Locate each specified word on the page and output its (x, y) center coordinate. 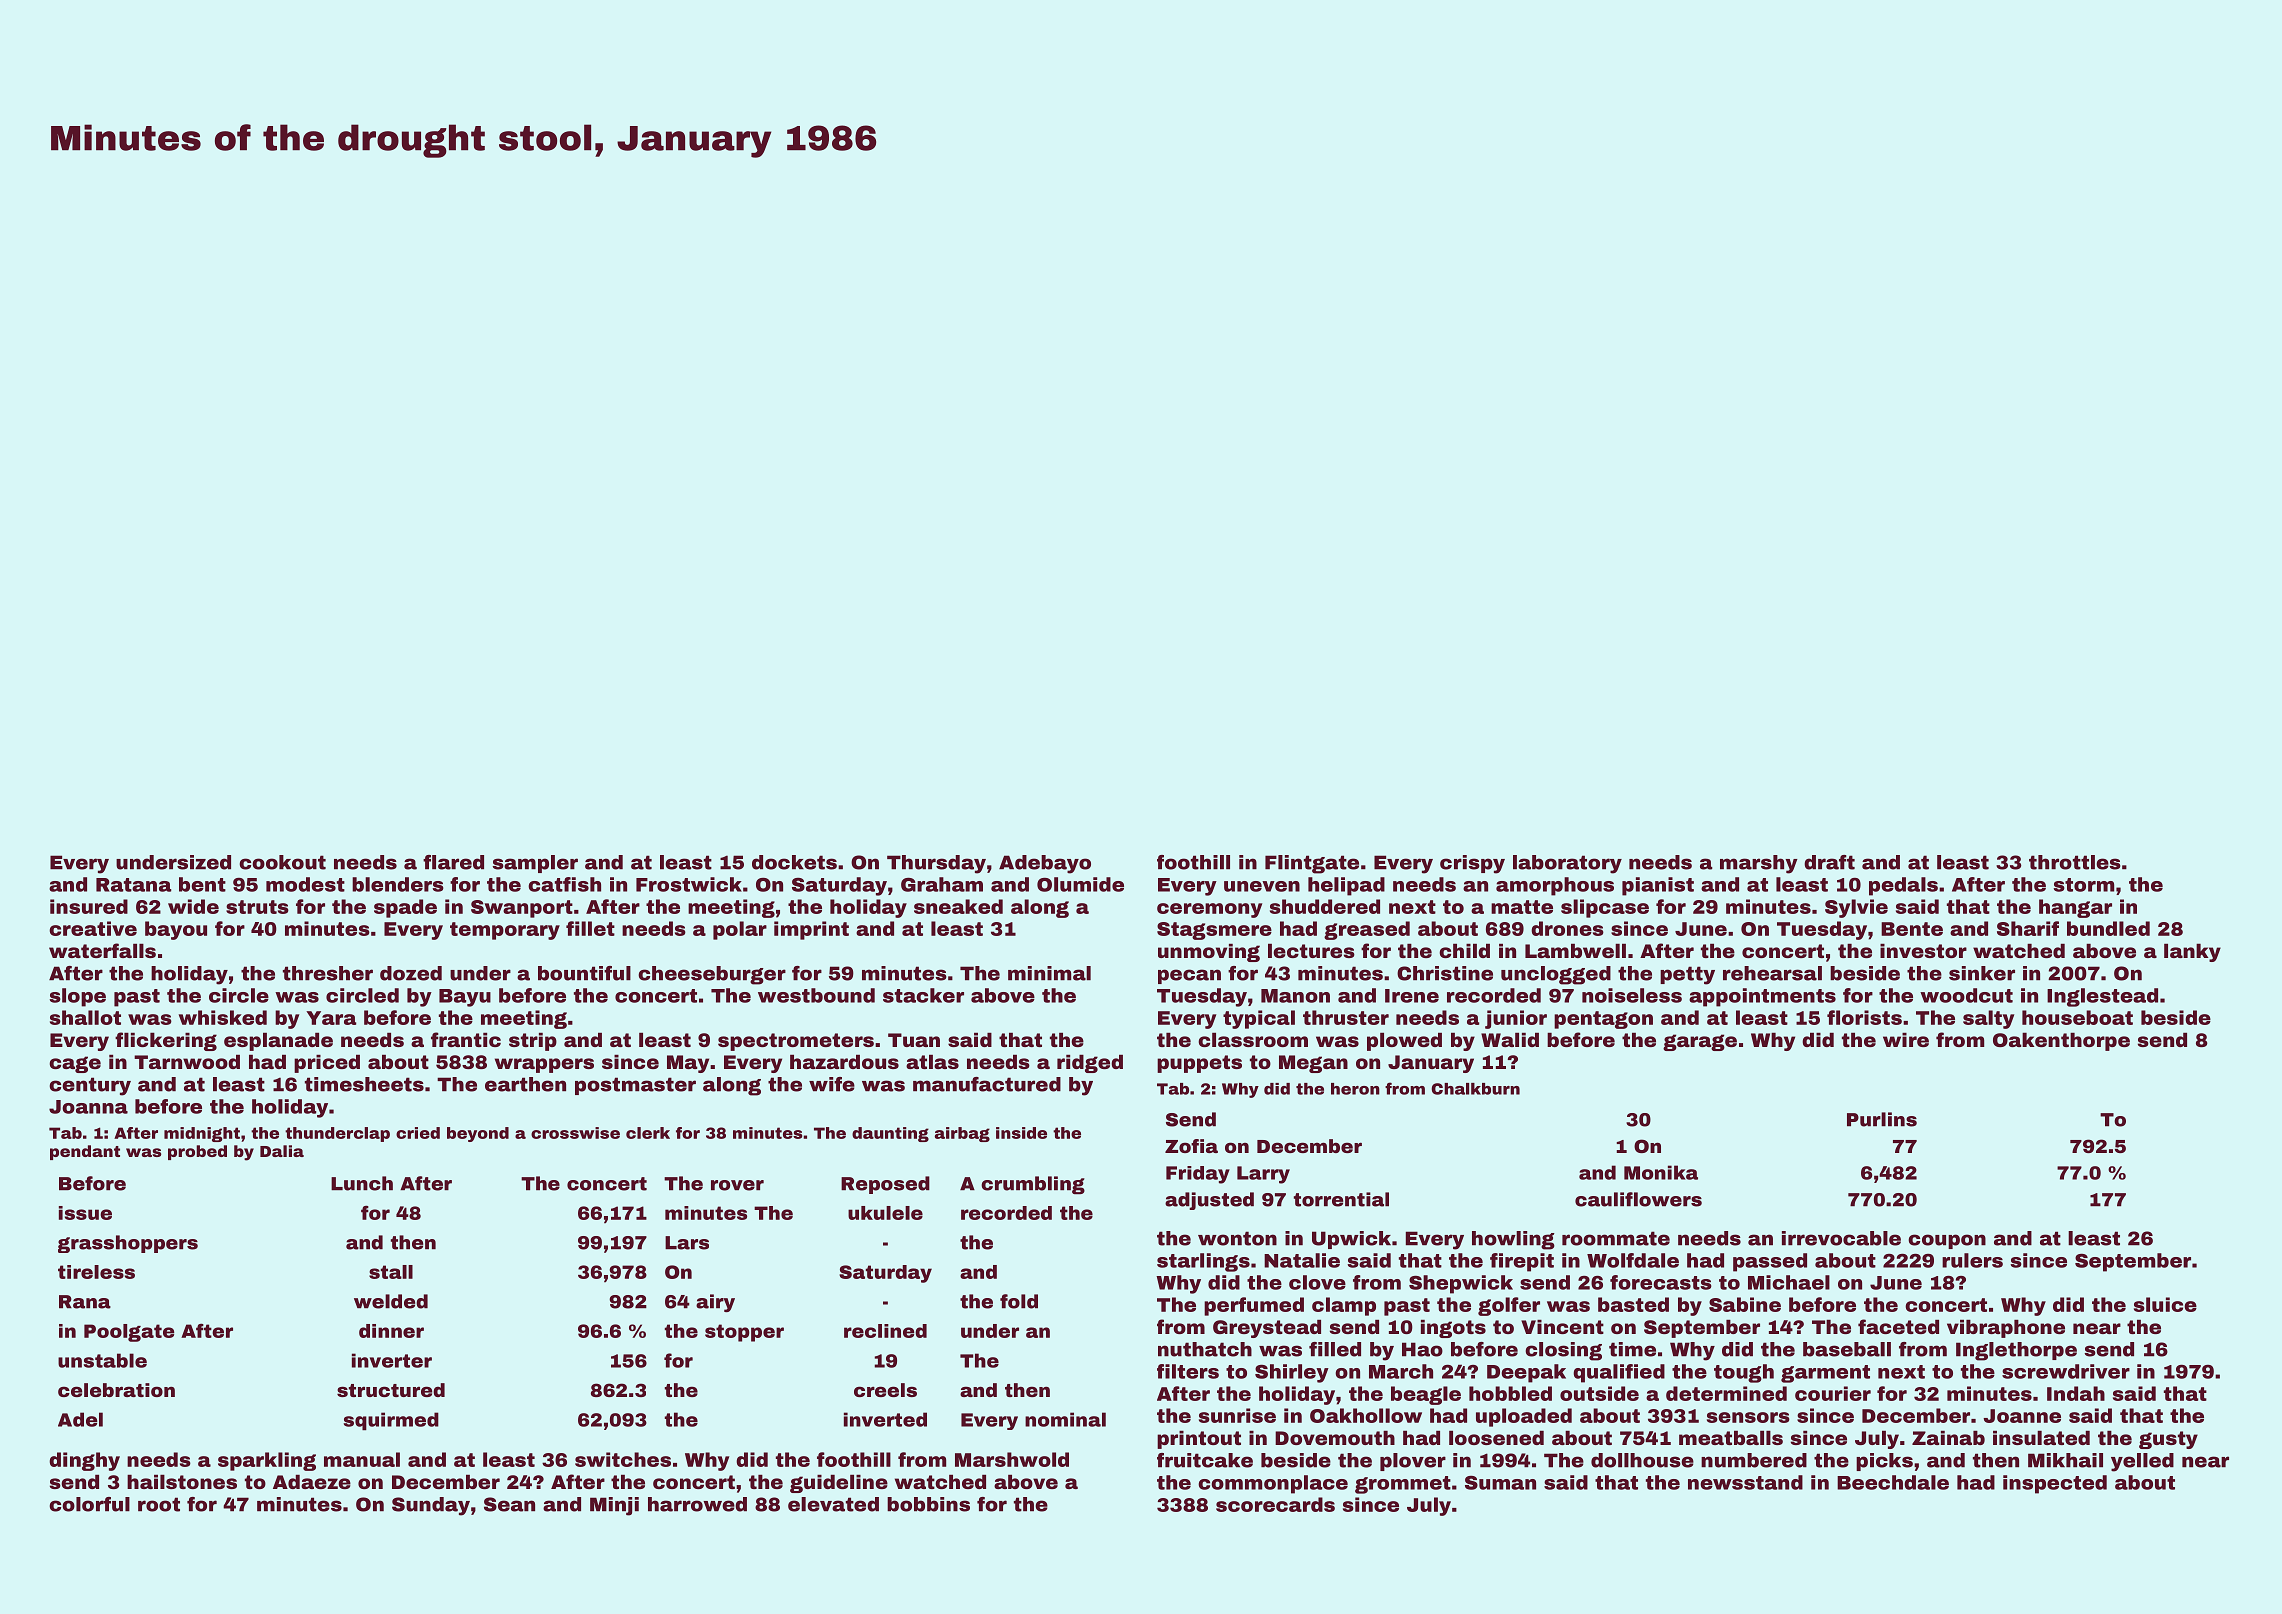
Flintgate (1312, 864)
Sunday (431, 1506)
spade (405, 908)
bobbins (928, 1504)
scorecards (1275, 1504)
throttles (2075, 862)
